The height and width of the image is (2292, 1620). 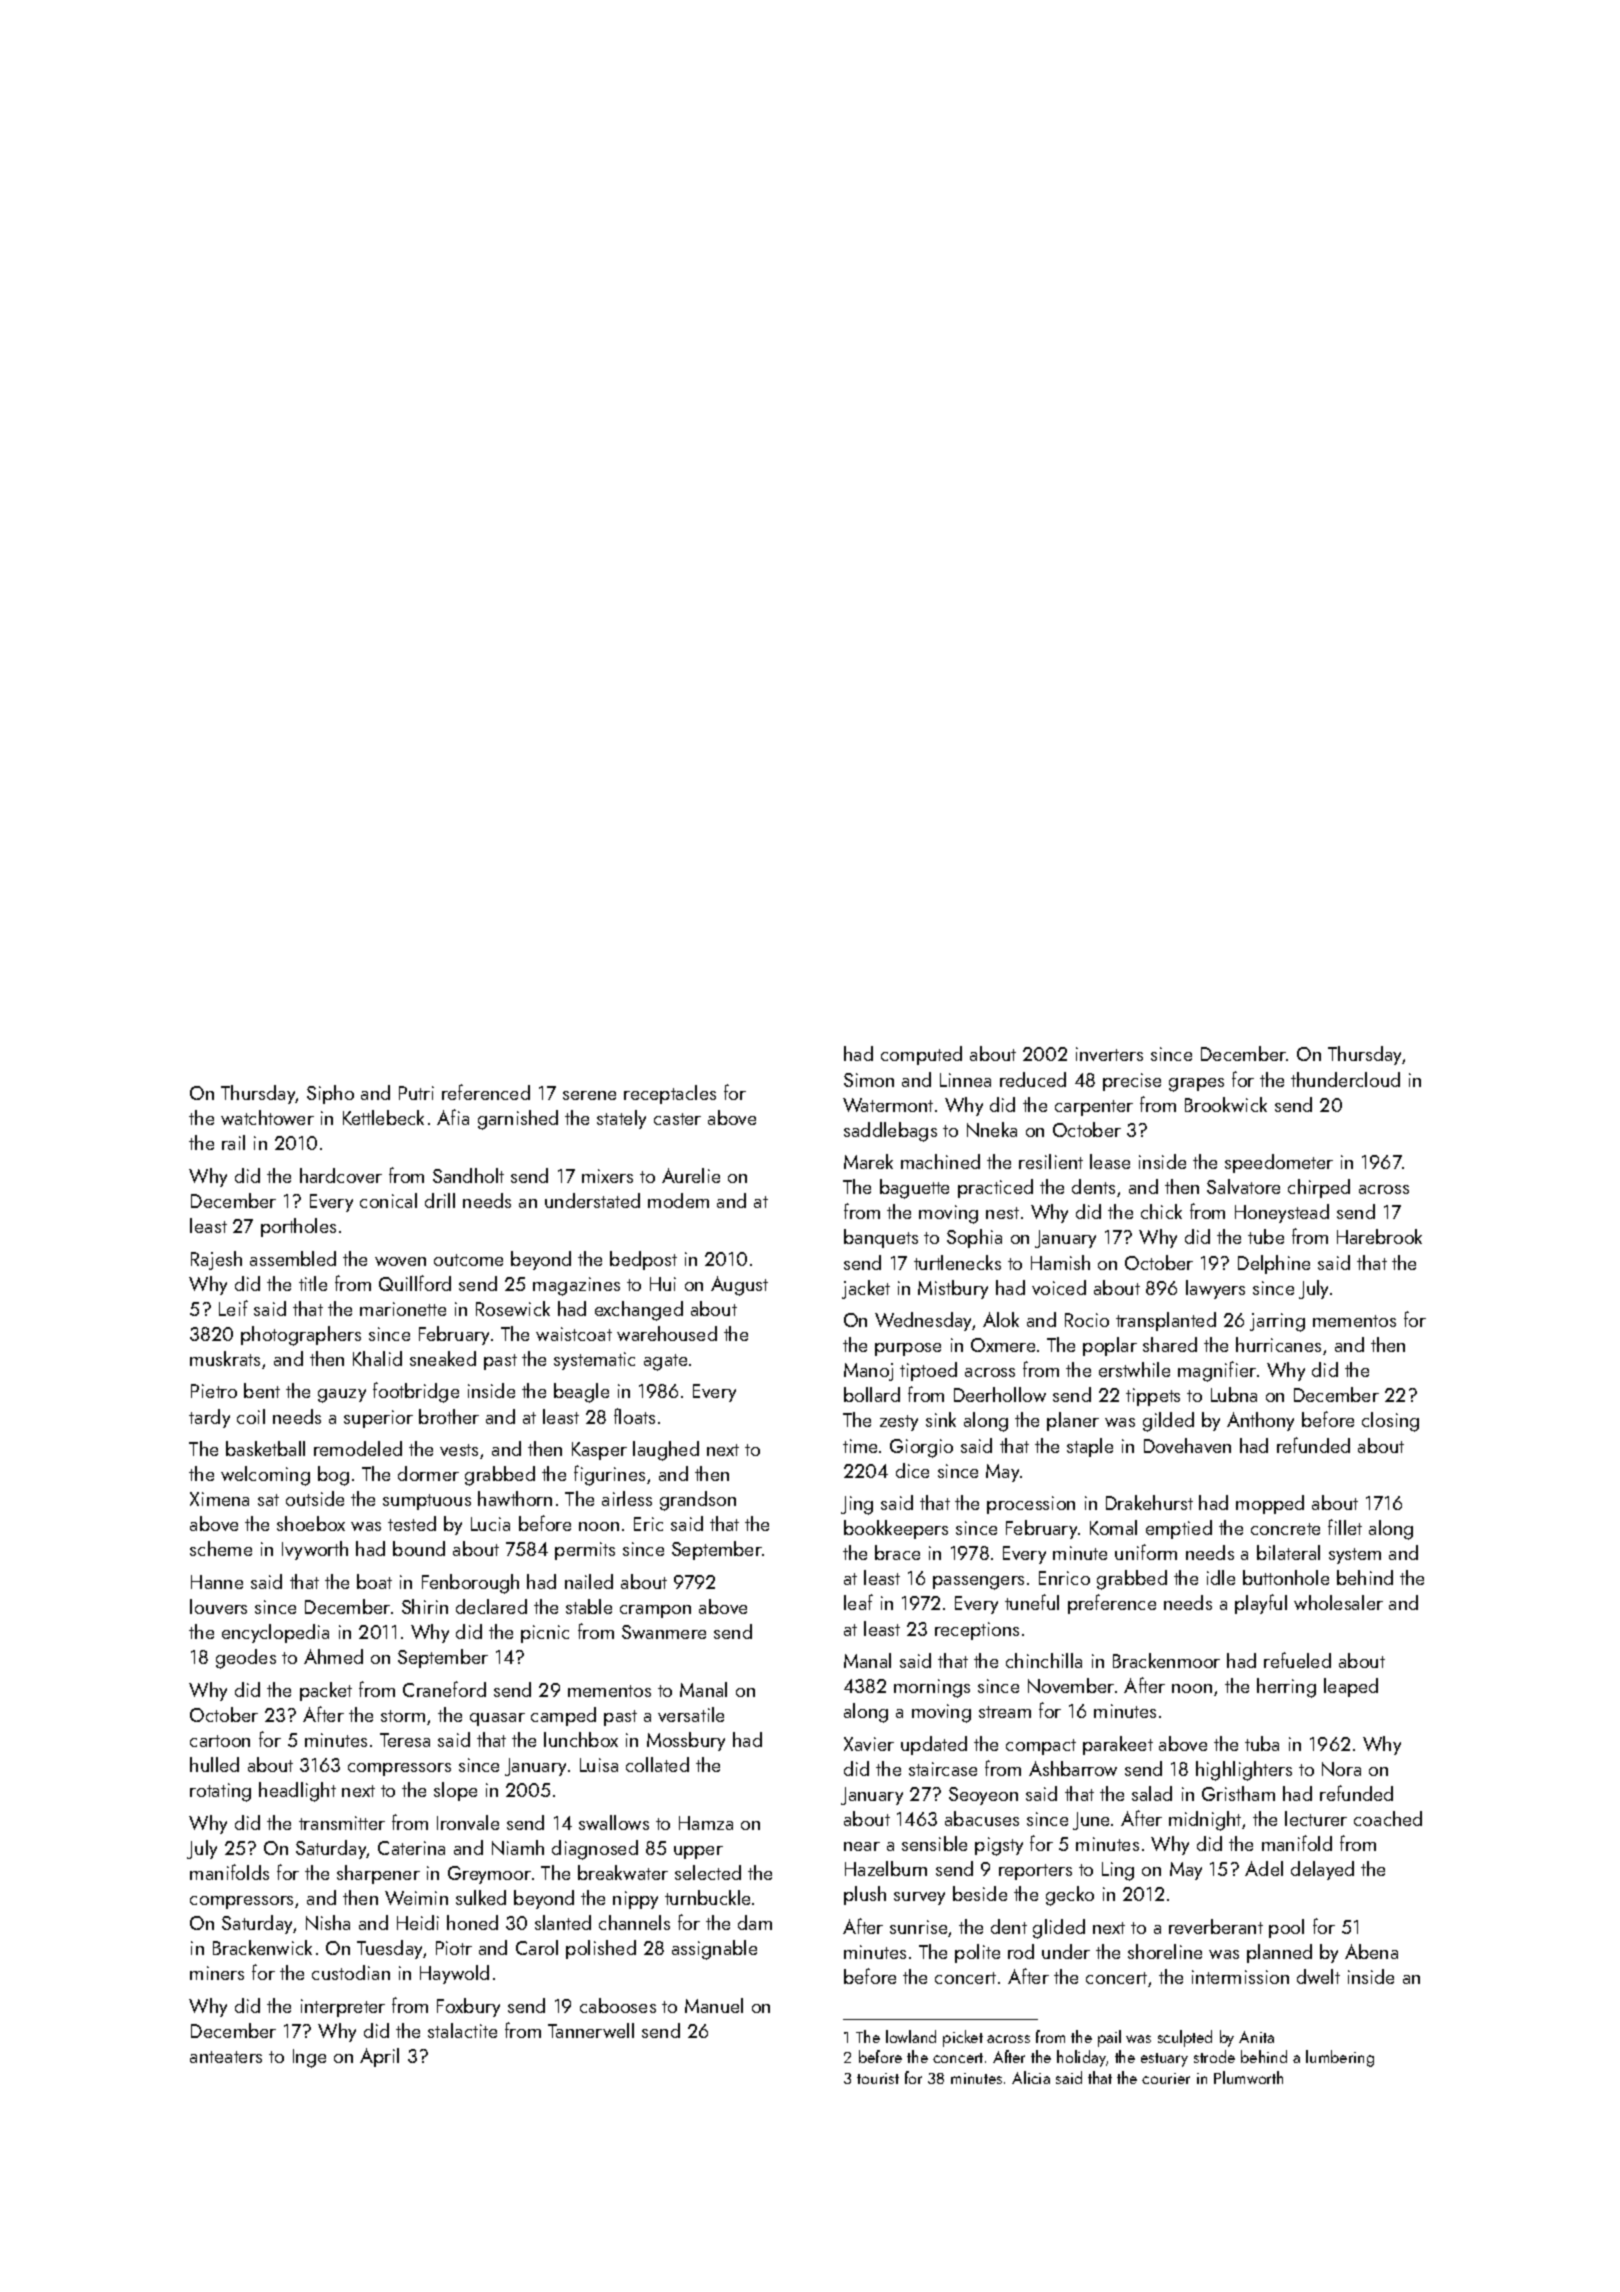 I want to click on Sandholt, so click(x=468, y=1175).
